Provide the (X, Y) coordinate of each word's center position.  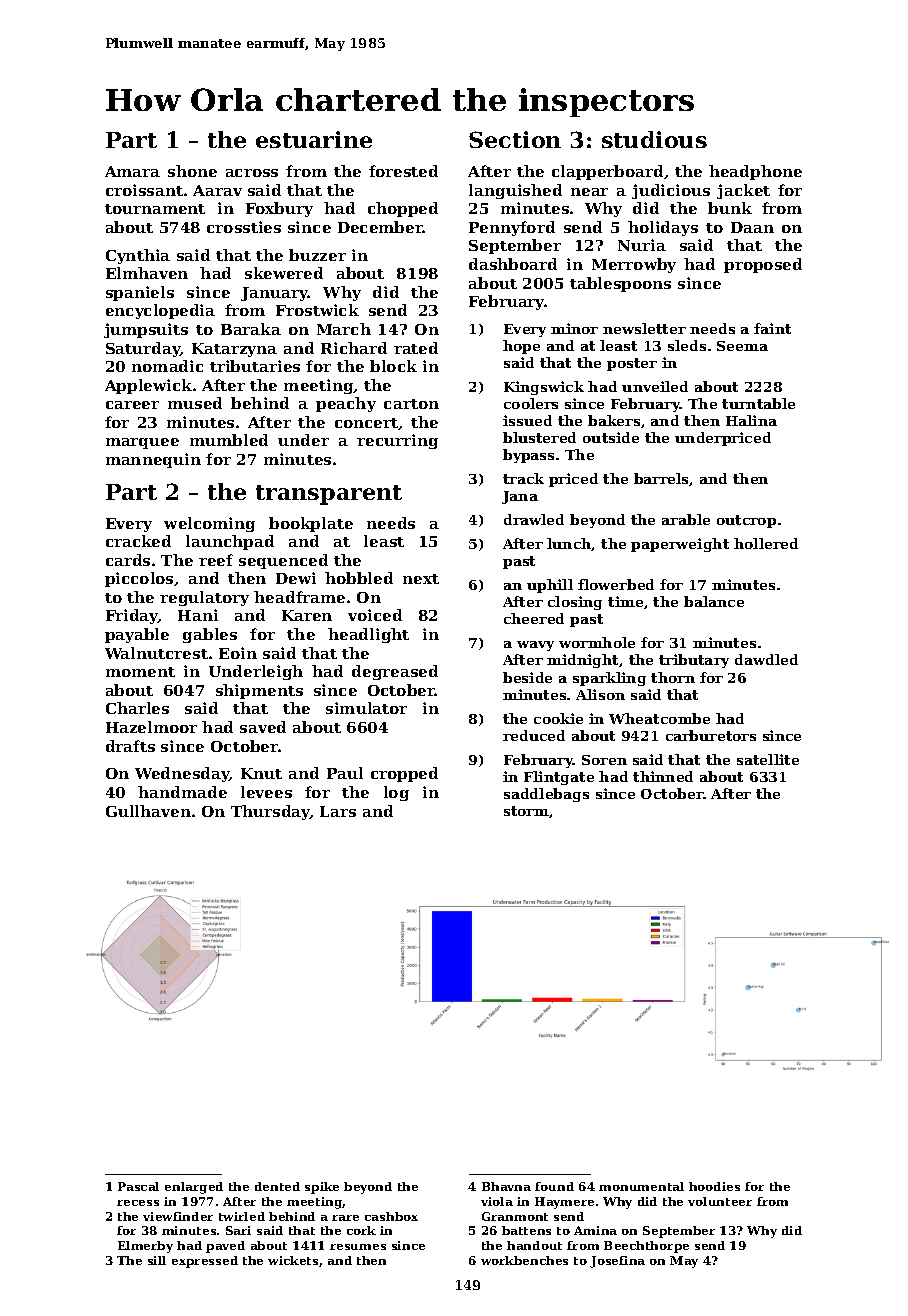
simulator (366, 708)
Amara (132, 171)
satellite (768, 759)
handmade (182, 792)
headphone (755, 172)
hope (521, 347)
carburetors (711, 735)
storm (526, 811)
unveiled (655, 386)
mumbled (229, 440)
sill (157, 1260)
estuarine (314, 139)
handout (534, 1245)
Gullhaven (148, 811)
